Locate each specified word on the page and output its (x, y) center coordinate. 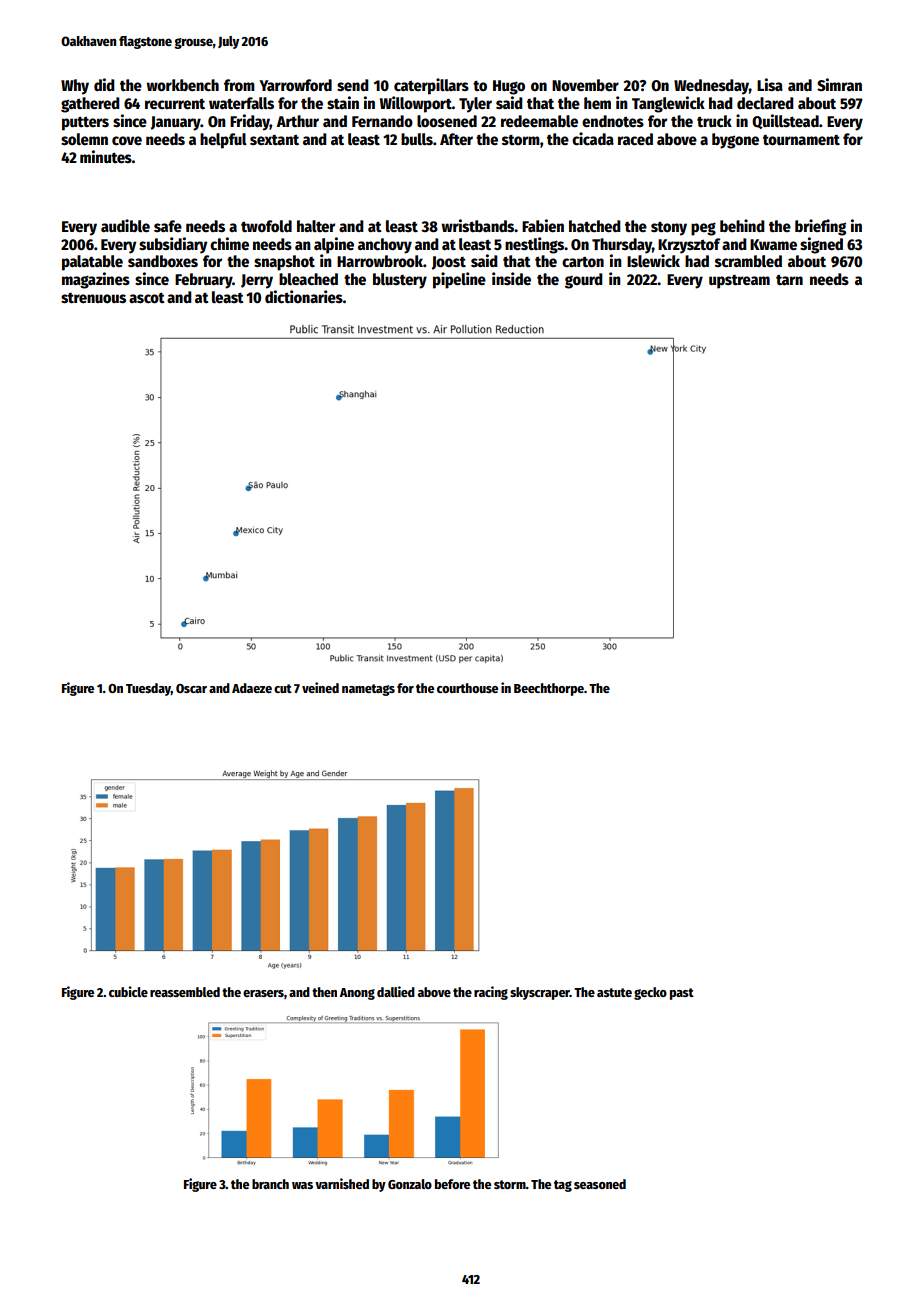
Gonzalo (410, 1184)
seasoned (600, 1184)
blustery (400, 281)
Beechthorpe (549, 689)
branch (270, 1184)
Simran (839, 85)
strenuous (93, 298)
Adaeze (252, 688)
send (353, 85)
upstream (739, 282)
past (682, 994)
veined (320, 687)
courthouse (467, 688)
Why (75, 87)
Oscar (191, 688)
